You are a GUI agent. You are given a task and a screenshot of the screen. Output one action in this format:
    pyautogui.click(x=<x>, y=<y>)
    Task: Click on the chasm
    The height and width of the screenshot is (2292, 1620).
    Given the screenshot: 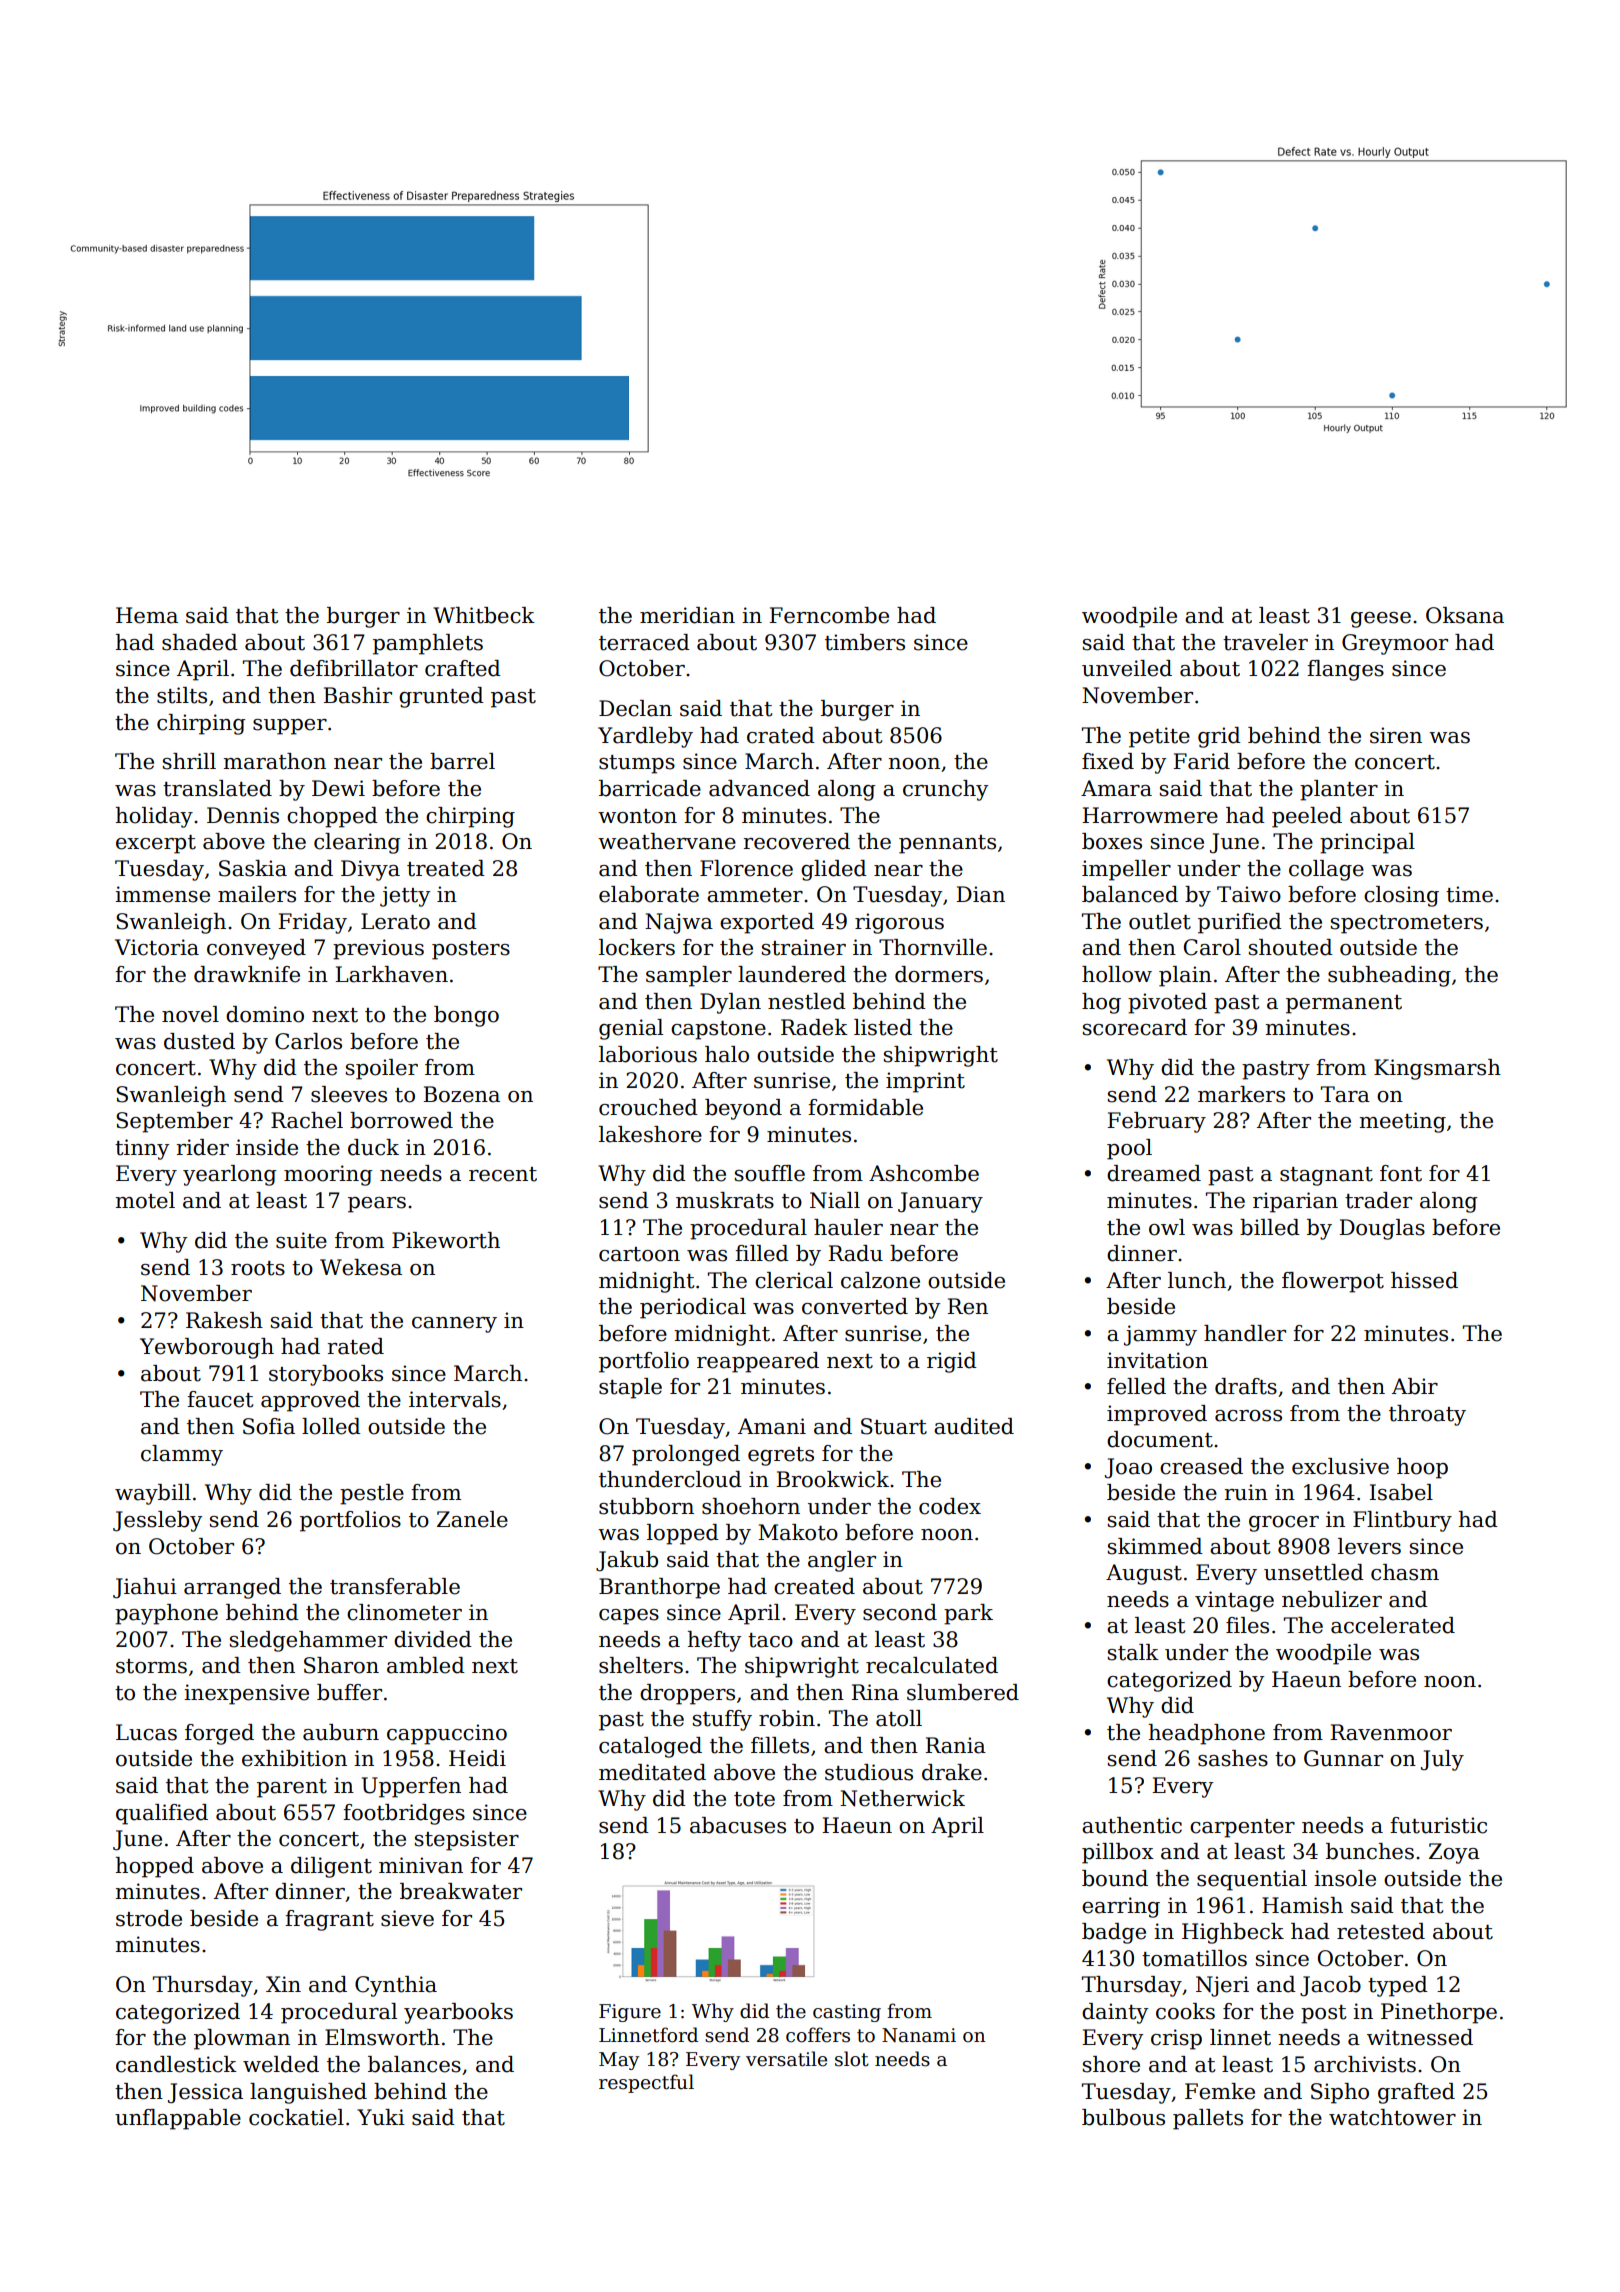 What is the action you would take?
    pyautogui.click(x=1405, y=1572)
